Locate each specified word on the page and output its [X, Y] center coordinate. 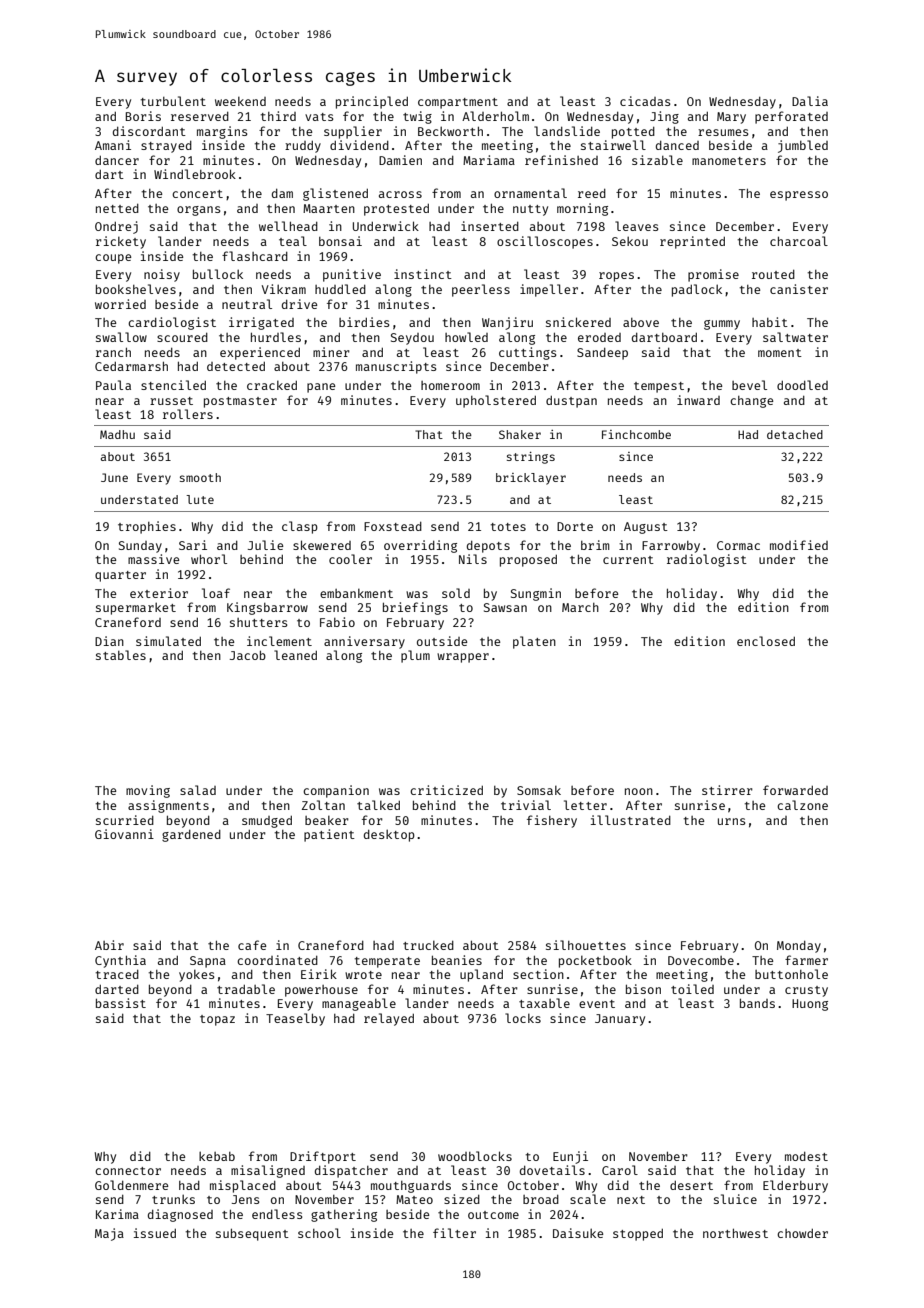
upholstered [496, 401]
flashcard [255, 256]
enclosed [766, 641]
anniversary [364, 642]
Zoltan [323, 805]
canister [799, 289]
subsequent [252, 1234]
